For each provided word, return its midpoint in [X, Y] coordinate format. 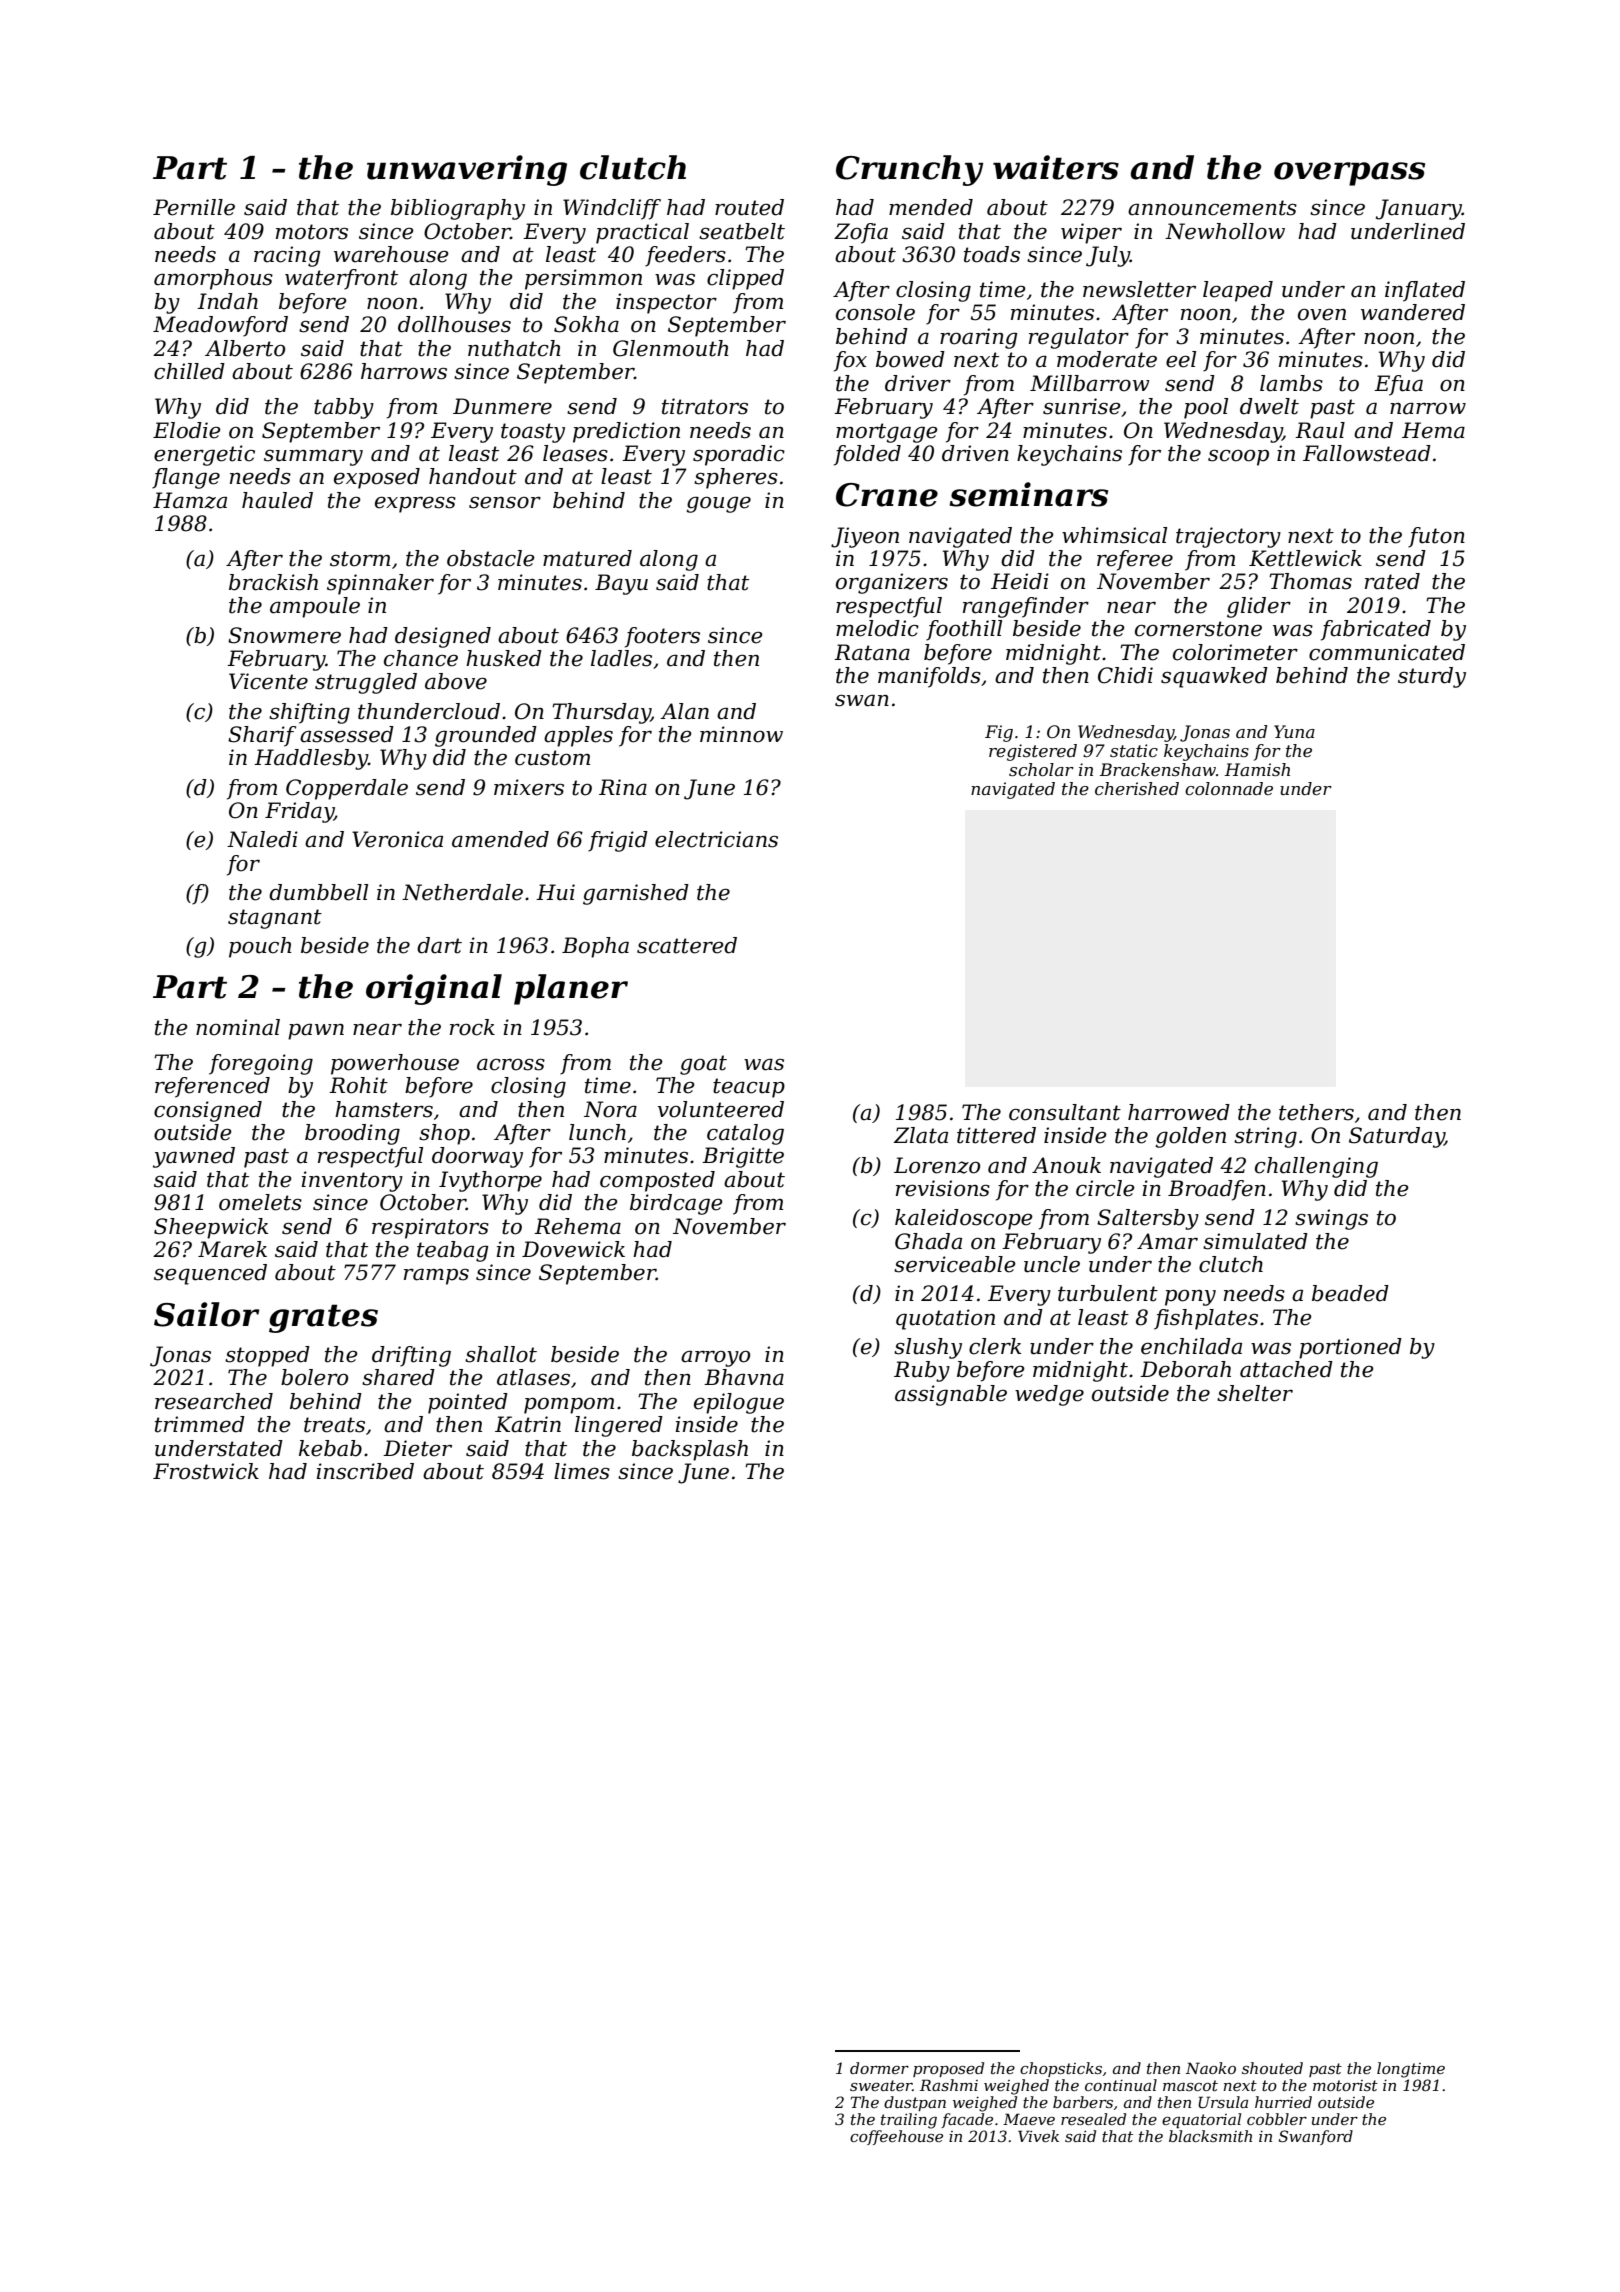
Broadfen [1217, 1190]
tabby [344, 408]
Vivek [1038, 2136]
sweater [881, 2085]
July [1108, 256]
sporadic [739, 455]
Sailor [207, 1314]
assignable [951, 1395]
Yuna [1294, 731]
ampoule [315, 607]
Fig [999, 733]
